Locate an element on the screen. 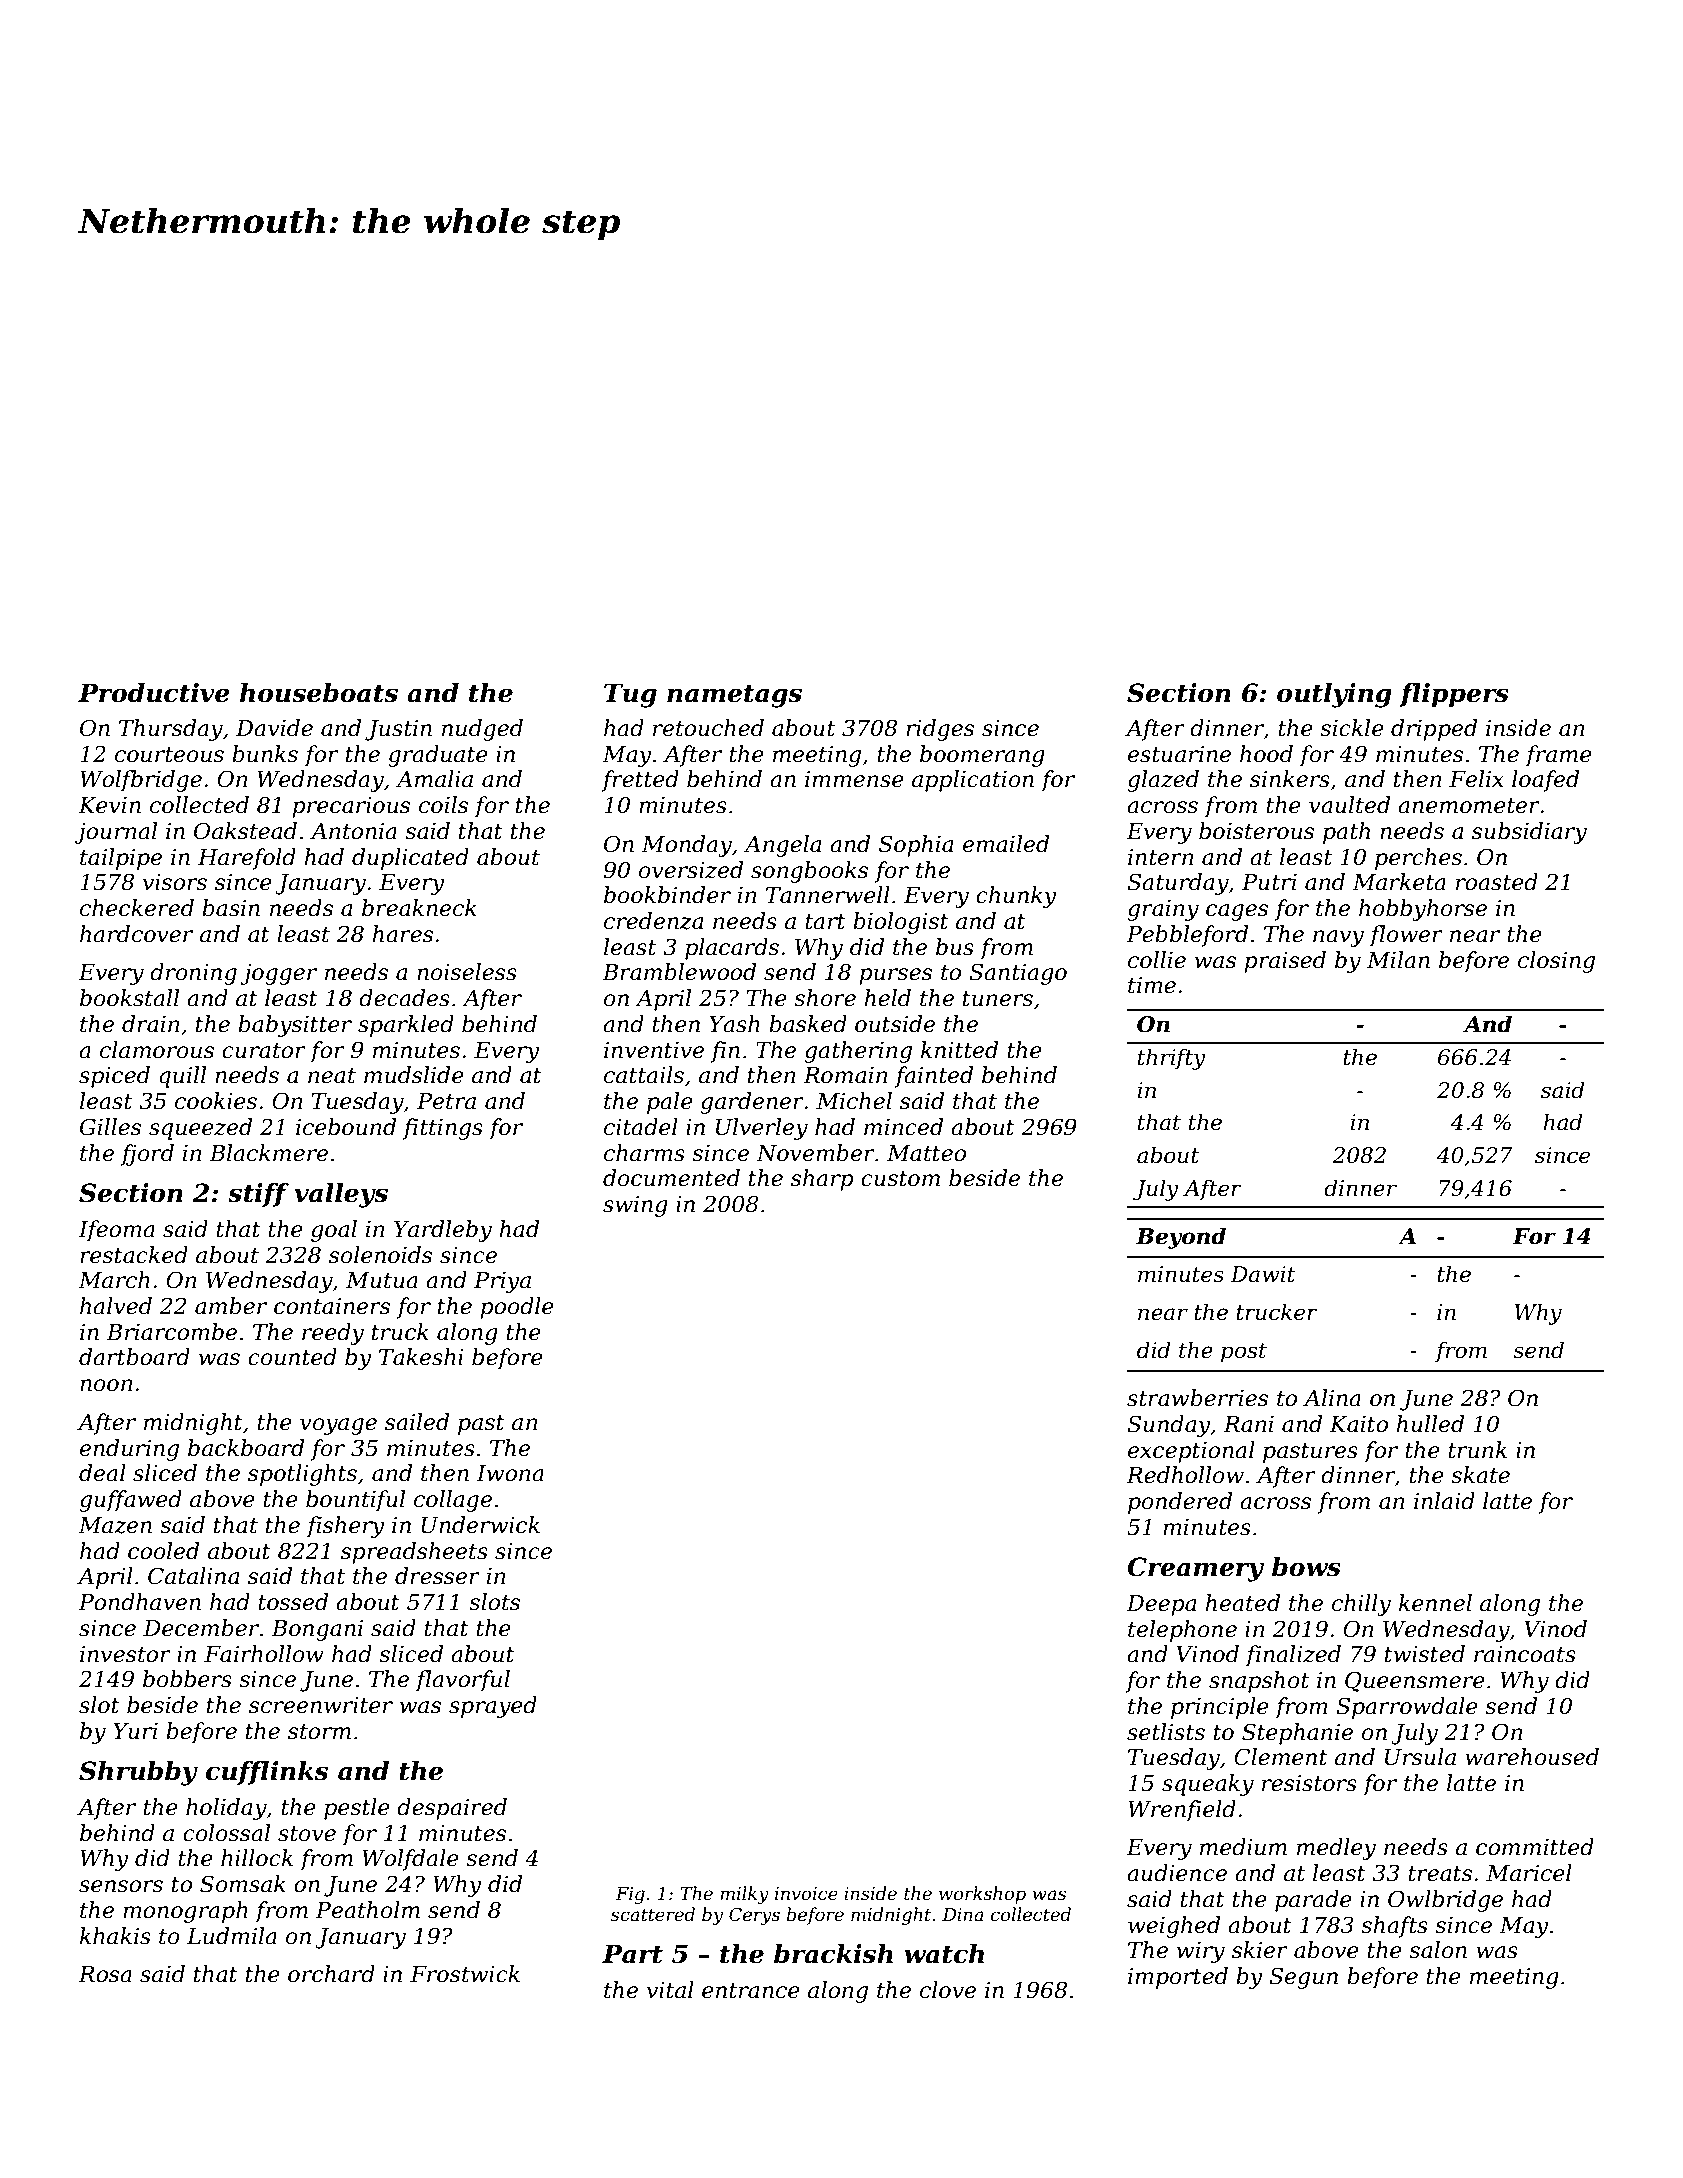 This screenshot has height=2178, width=1683. resistors is located at coordinates (1309, 1783).
